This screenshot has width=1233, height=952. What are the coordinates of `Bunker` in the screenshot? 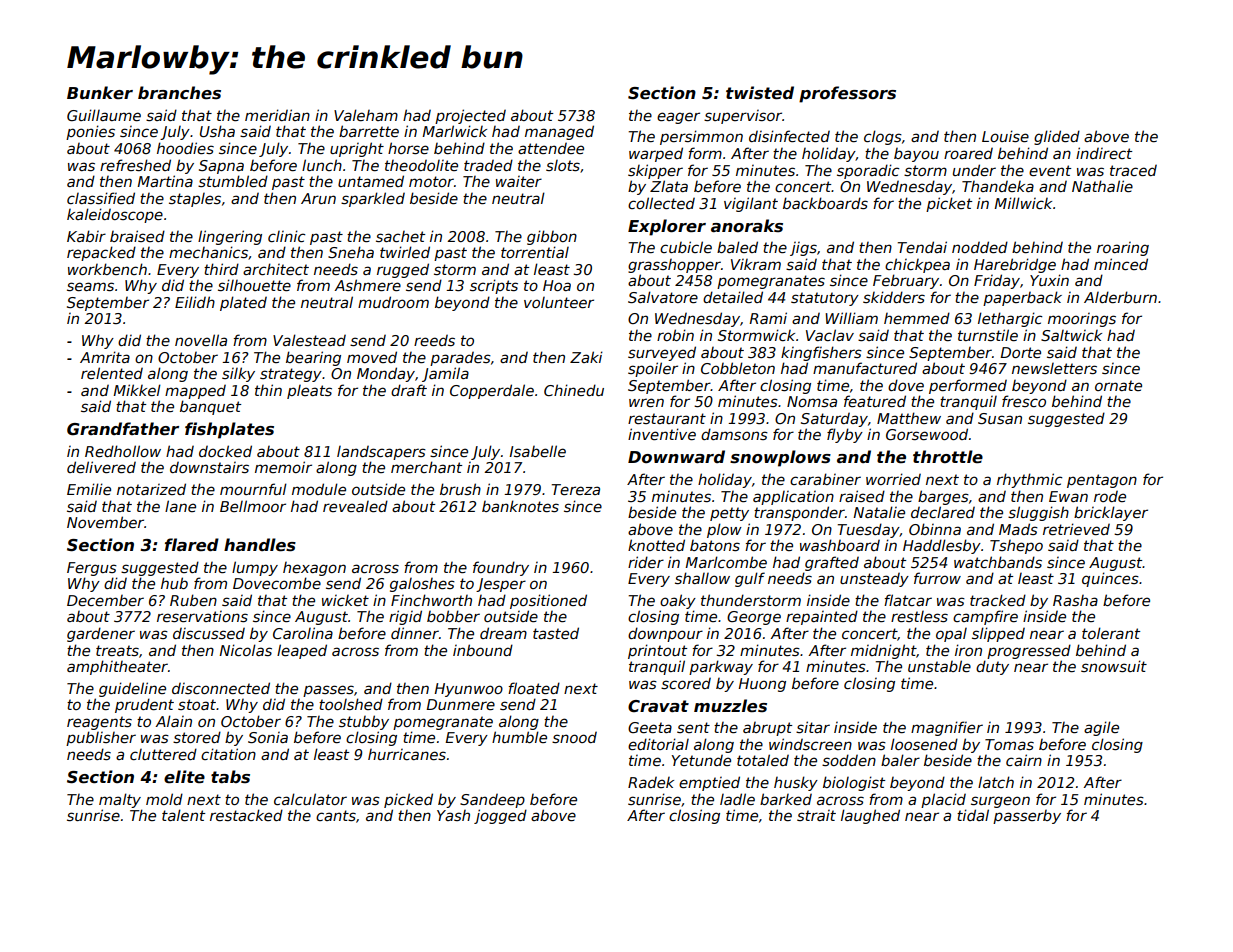 It's located at (100, 92).
